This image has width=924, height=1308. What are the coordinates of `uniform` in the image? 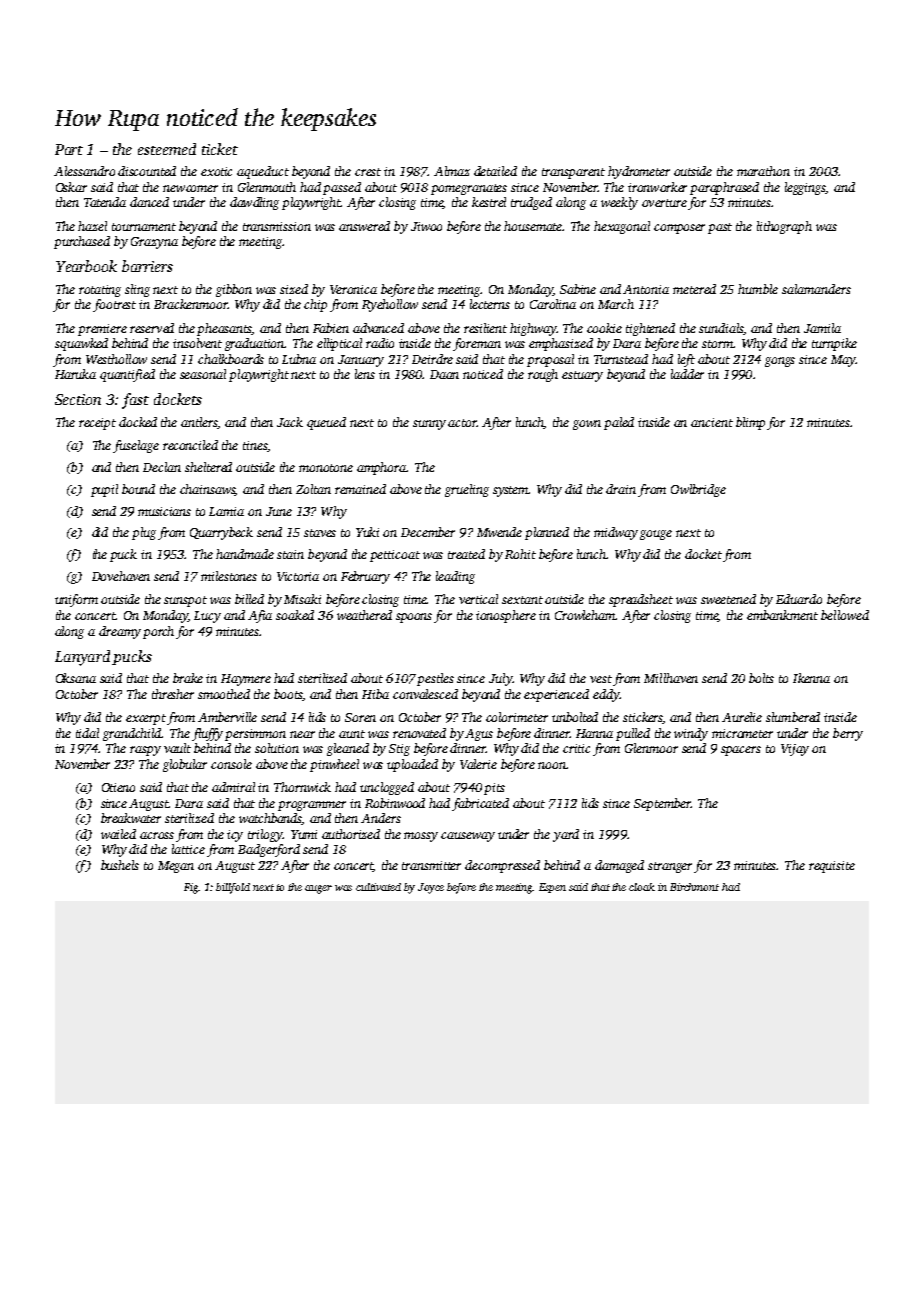 It's located at (76, 600).
